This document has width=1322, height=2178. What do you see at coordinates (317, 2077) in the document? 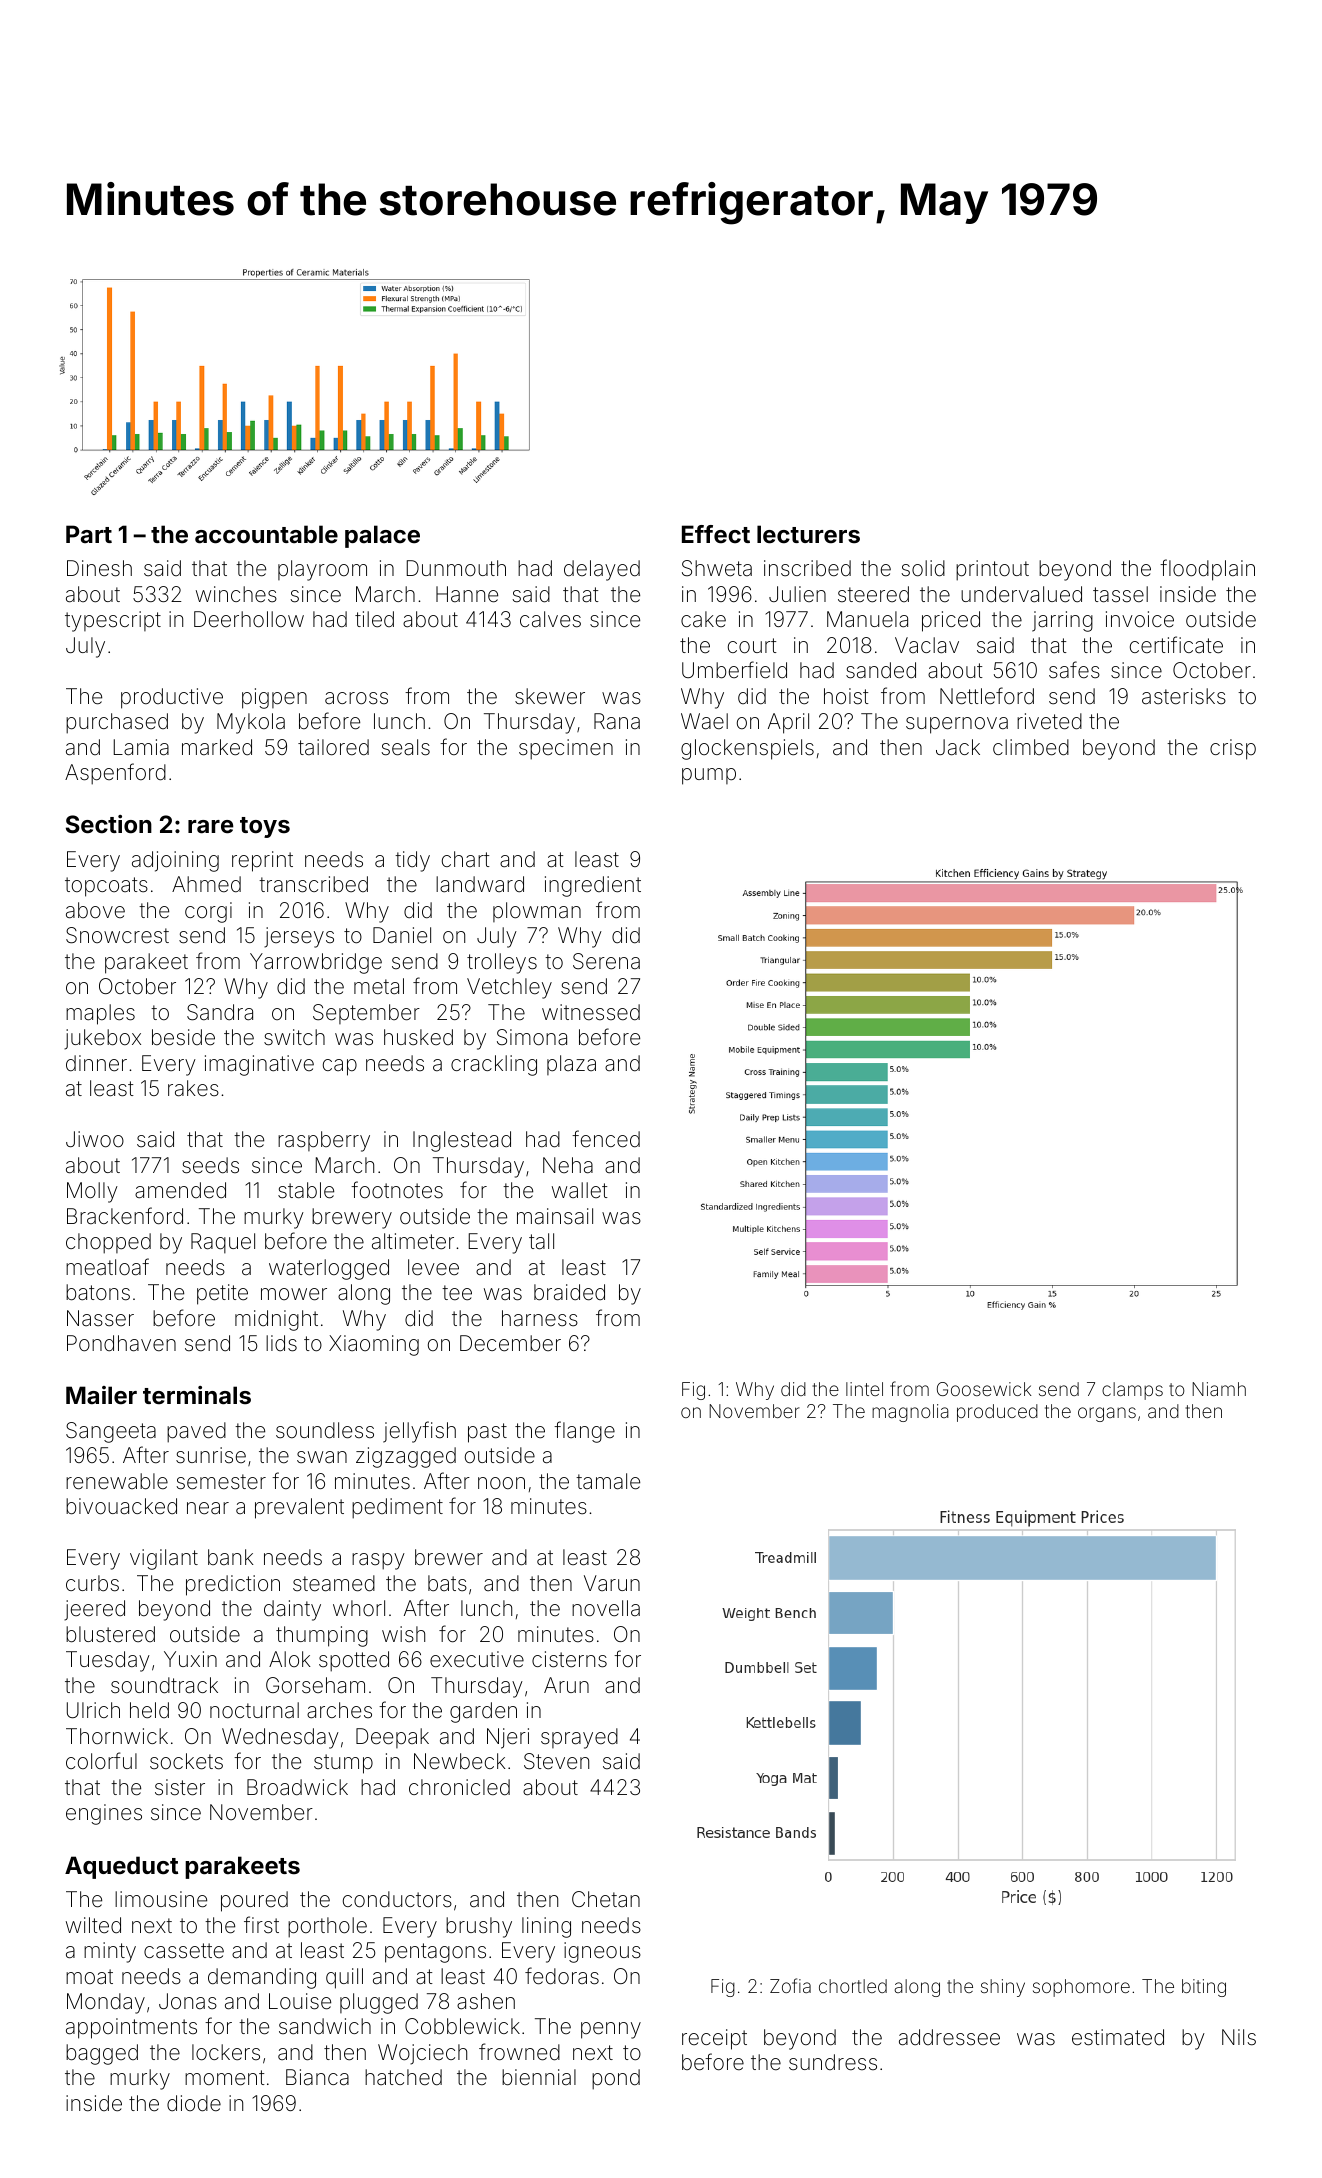
I see `Bianca` at bounding box center [317, 2077].
